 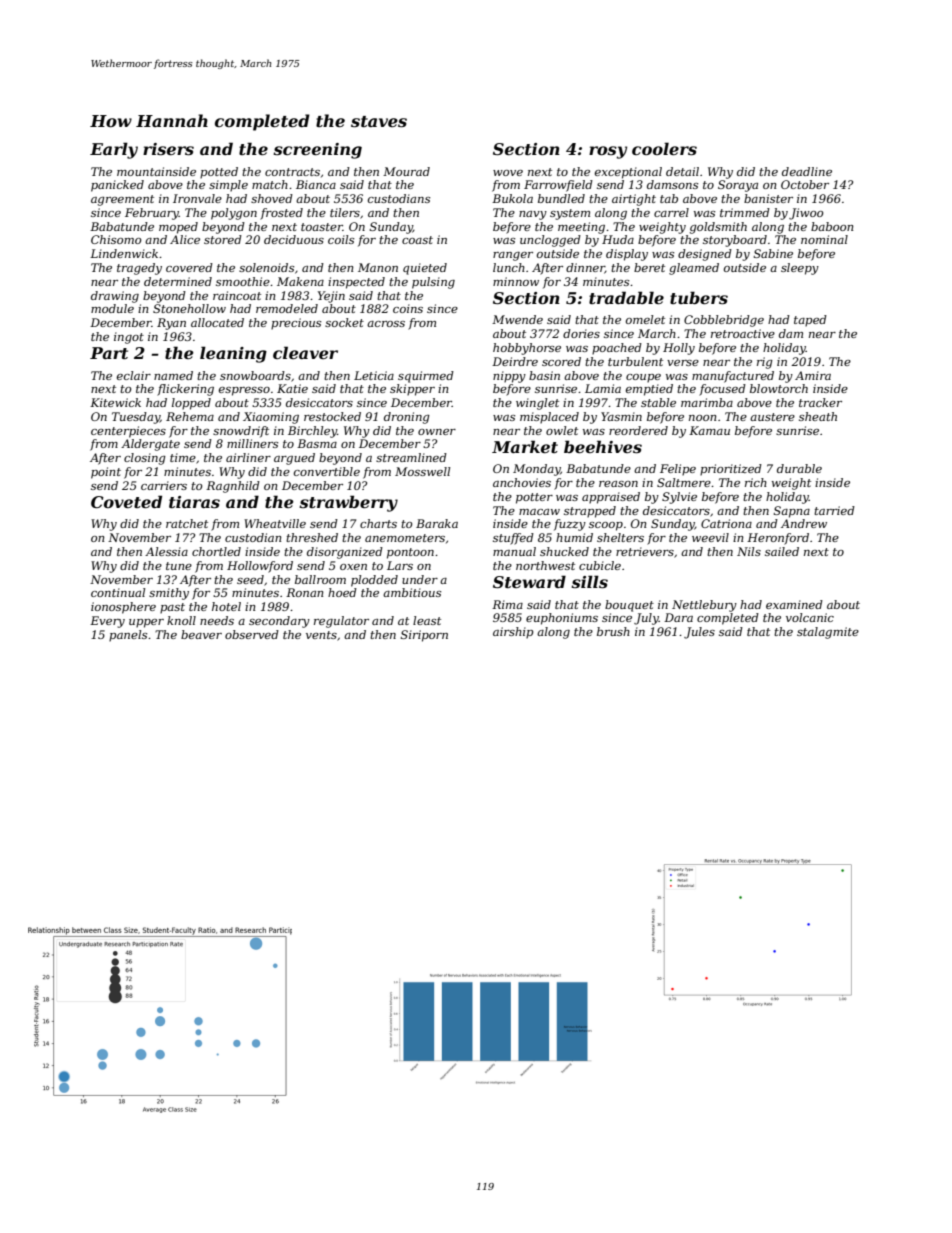 I want to click on Early, so click(x=114, y=150).
